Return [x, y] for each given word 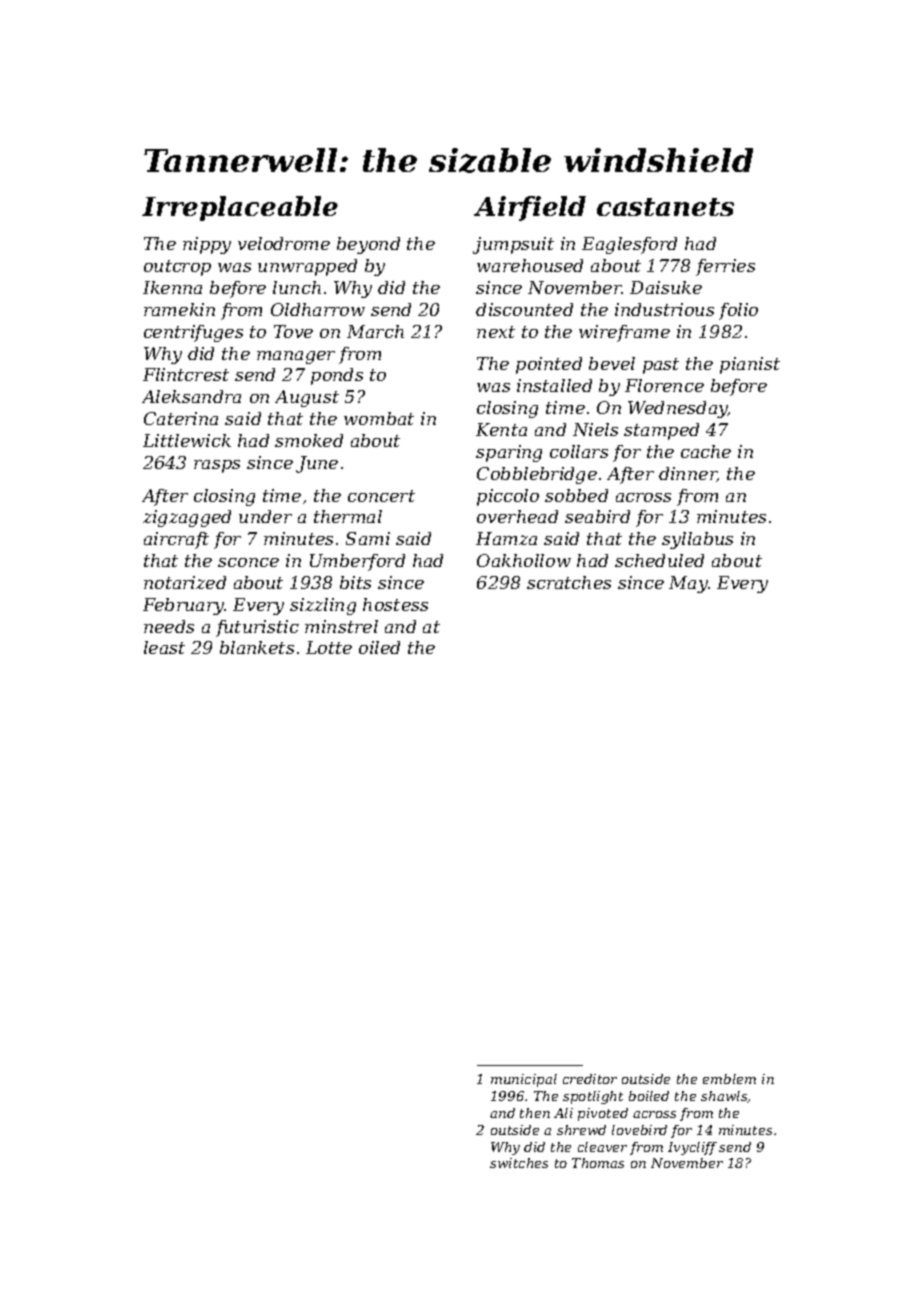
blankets [257, 647]
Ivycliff [692, 1148]
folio [738, 311]
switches [519, 1163]
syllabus [697, 540]
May [688, 584]
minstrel [341, 626]
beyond [368, 245]
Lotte [329, 647]
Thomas [598, 1163]
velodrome [284, 243]
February [183, 606]
